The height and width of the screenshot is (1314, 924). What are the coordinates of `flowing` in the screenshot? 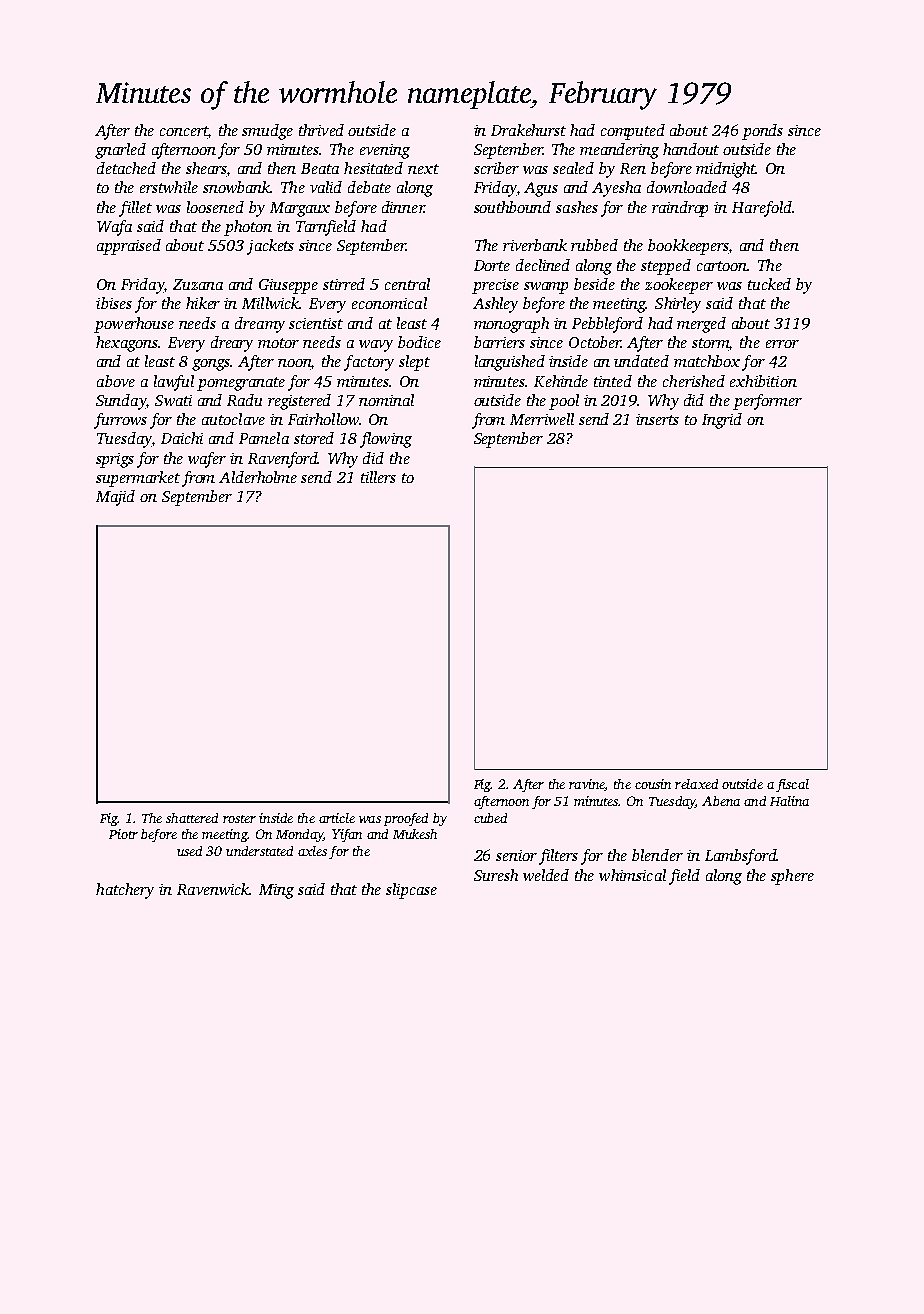 It's located at (386, 440).
